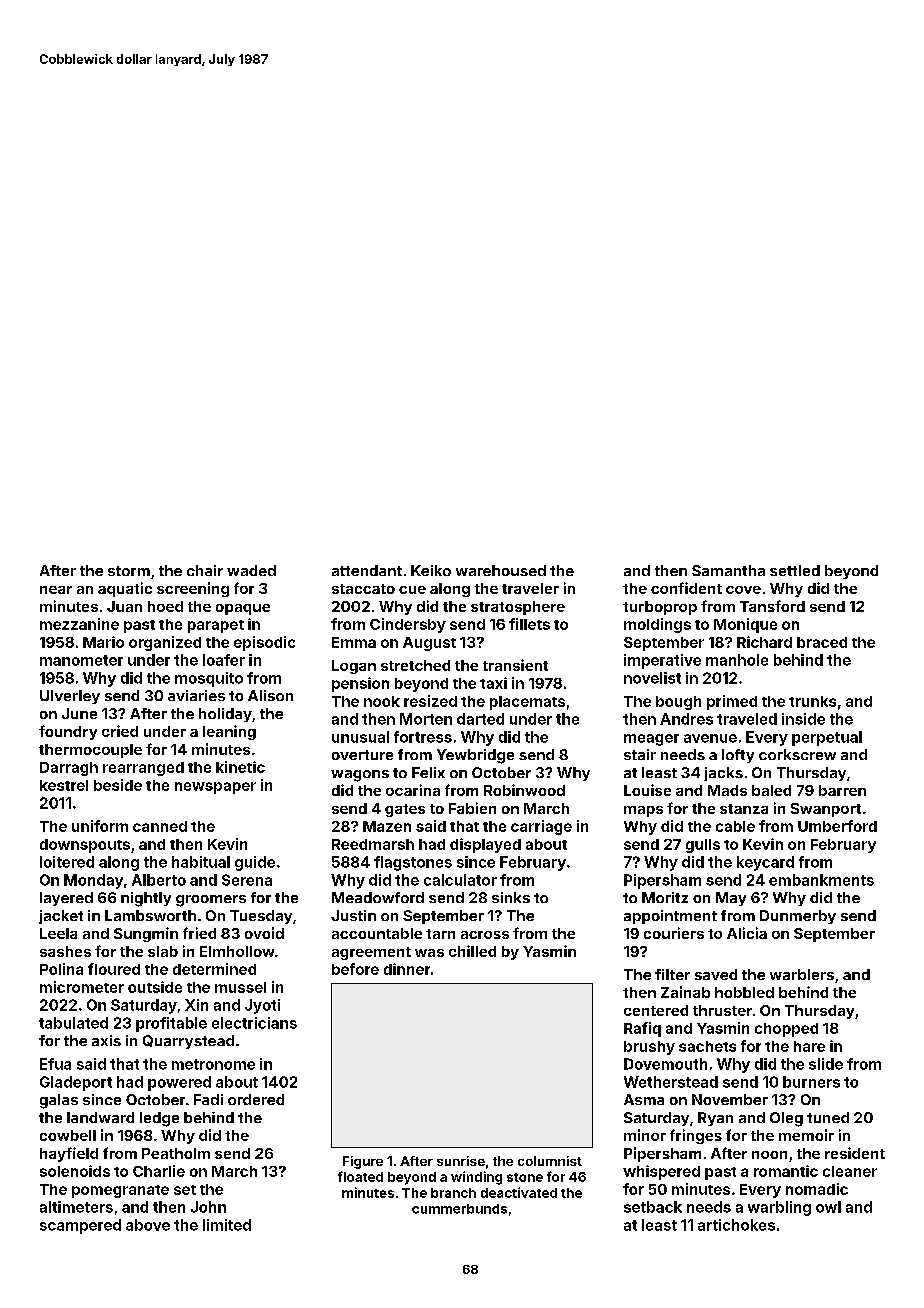  Describe the element at coordinates (429, 953) in the image. I see `was` at that location.
